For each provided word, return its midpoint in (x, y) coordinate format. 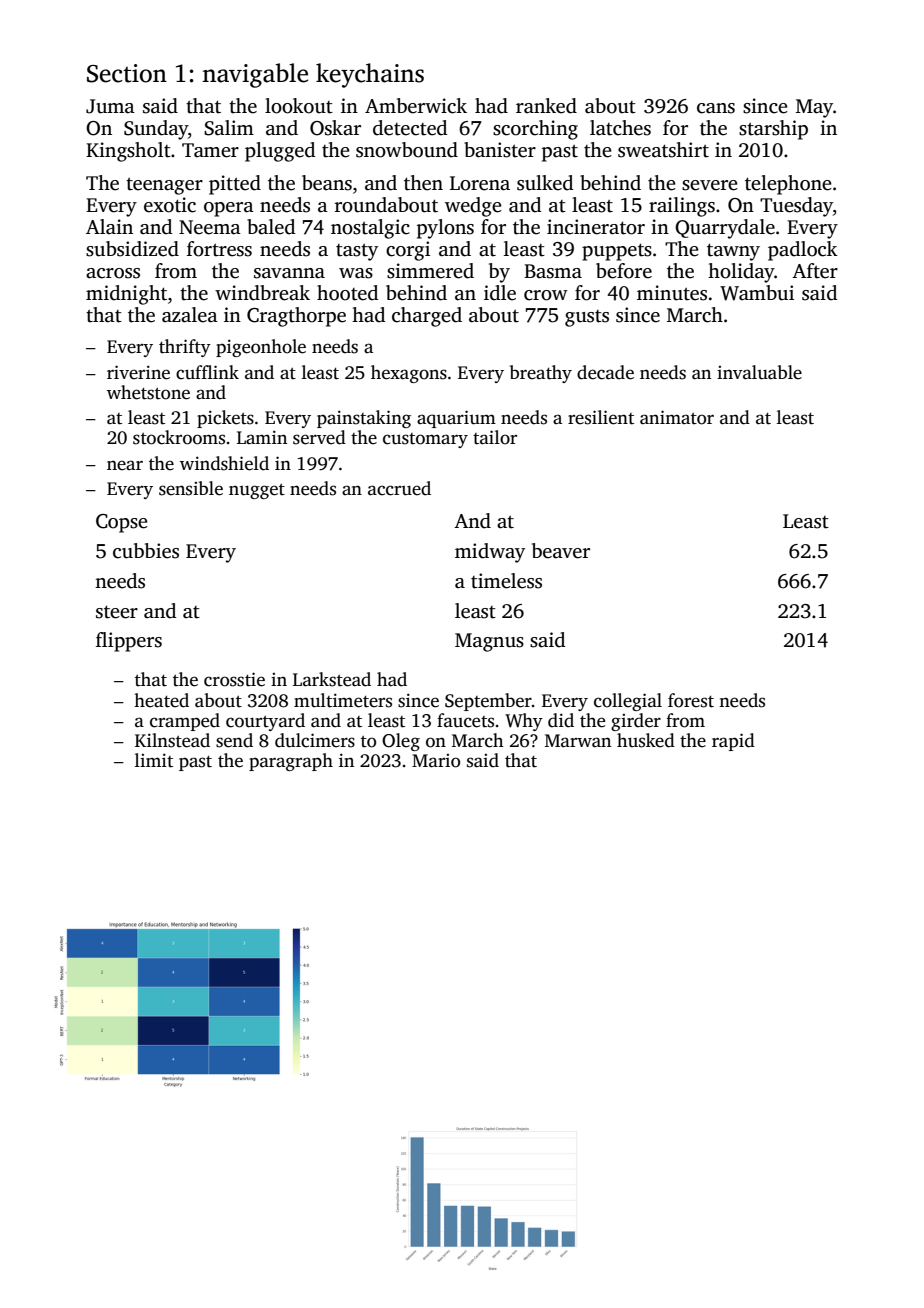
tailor (495, 437)
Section (127, 73)
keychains (370, 75)
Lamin (262, 437)
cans (716, 108)
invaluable (759, 372)
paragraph (291, 762)
